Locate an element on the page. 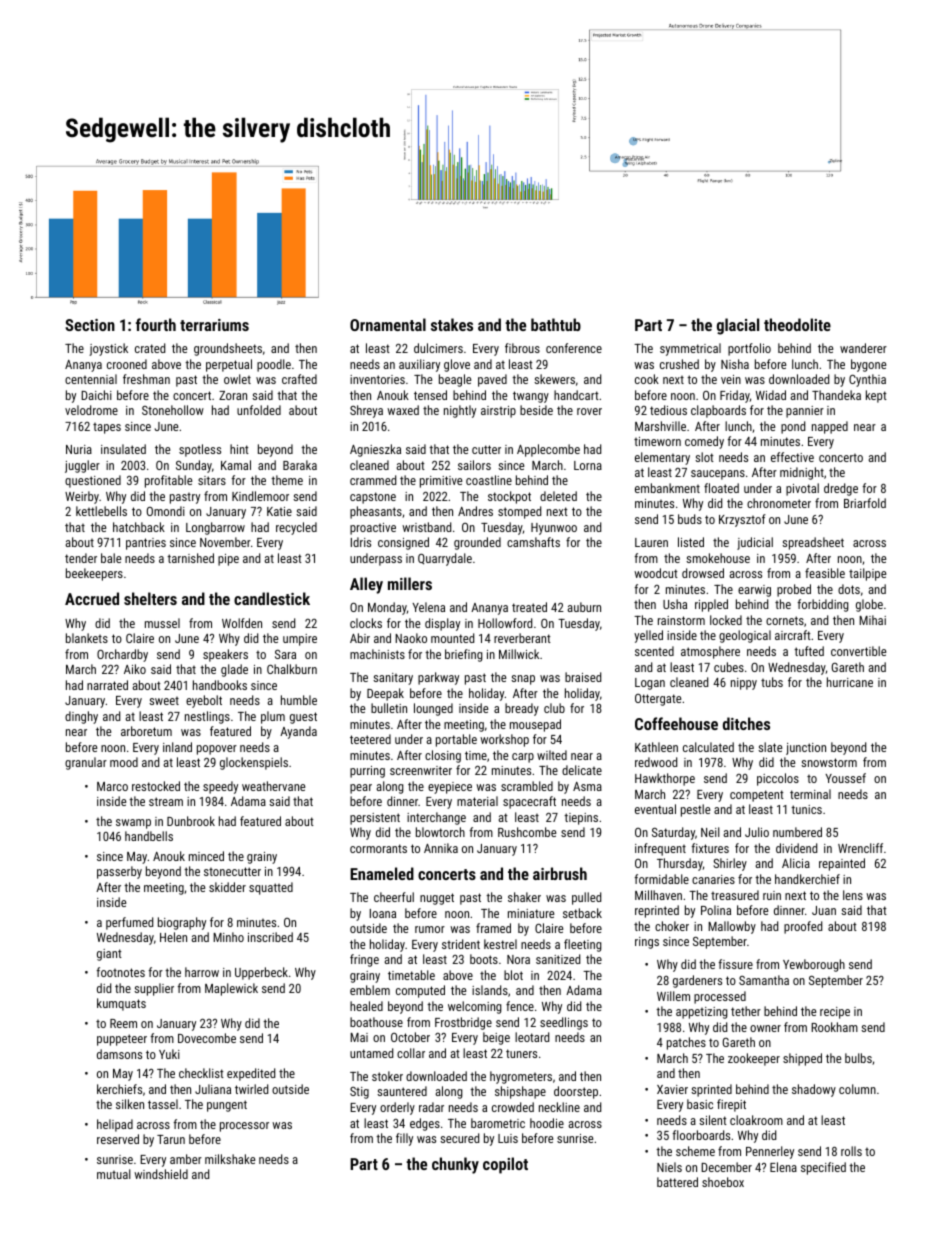  stakes is located at coordinates (452, 324).
